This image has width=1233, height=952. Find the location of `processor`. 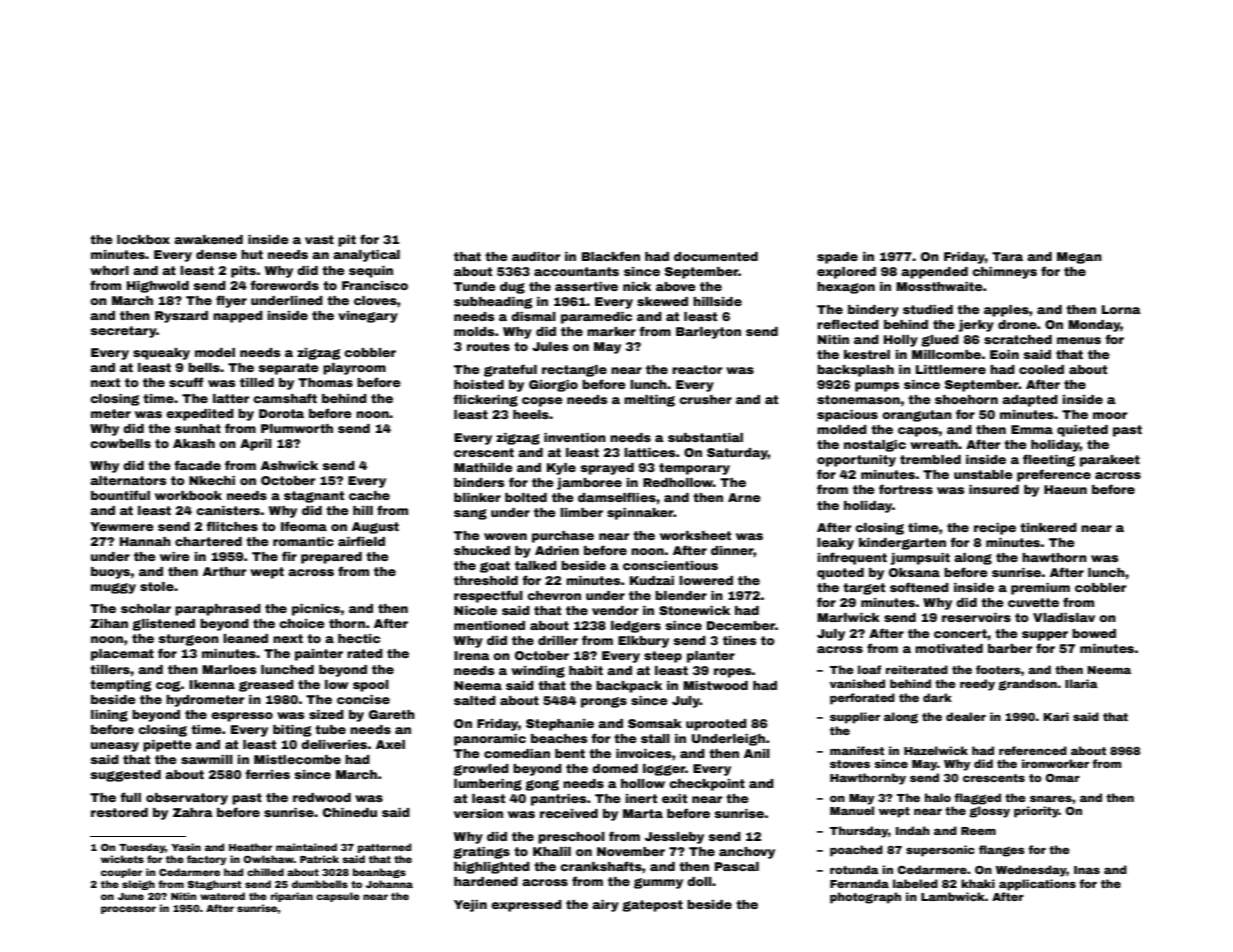

processor is located at coordinates (128, 910).
